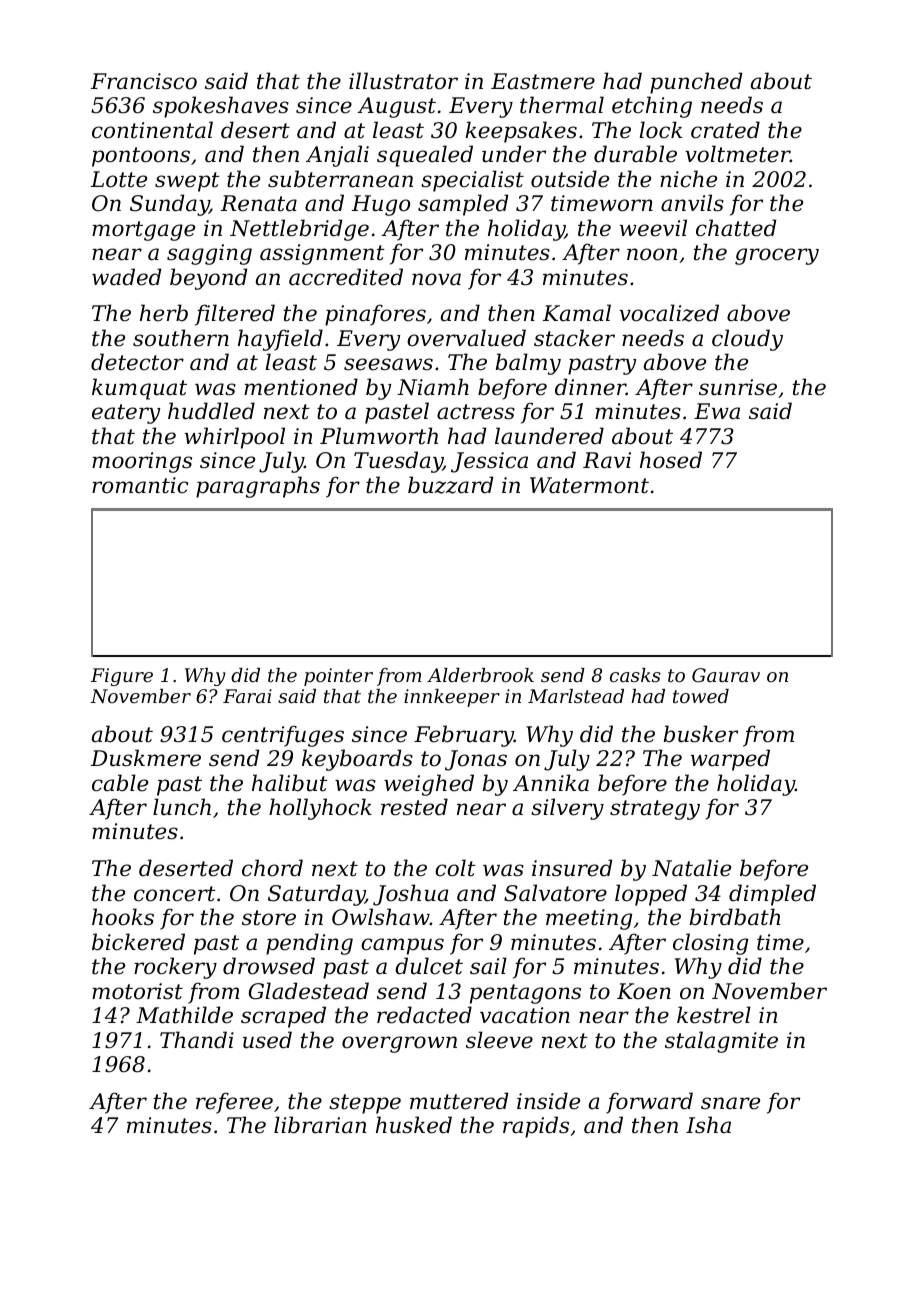 This page has height=1311, width=924. I want to click on busker, so click(701, 734).
